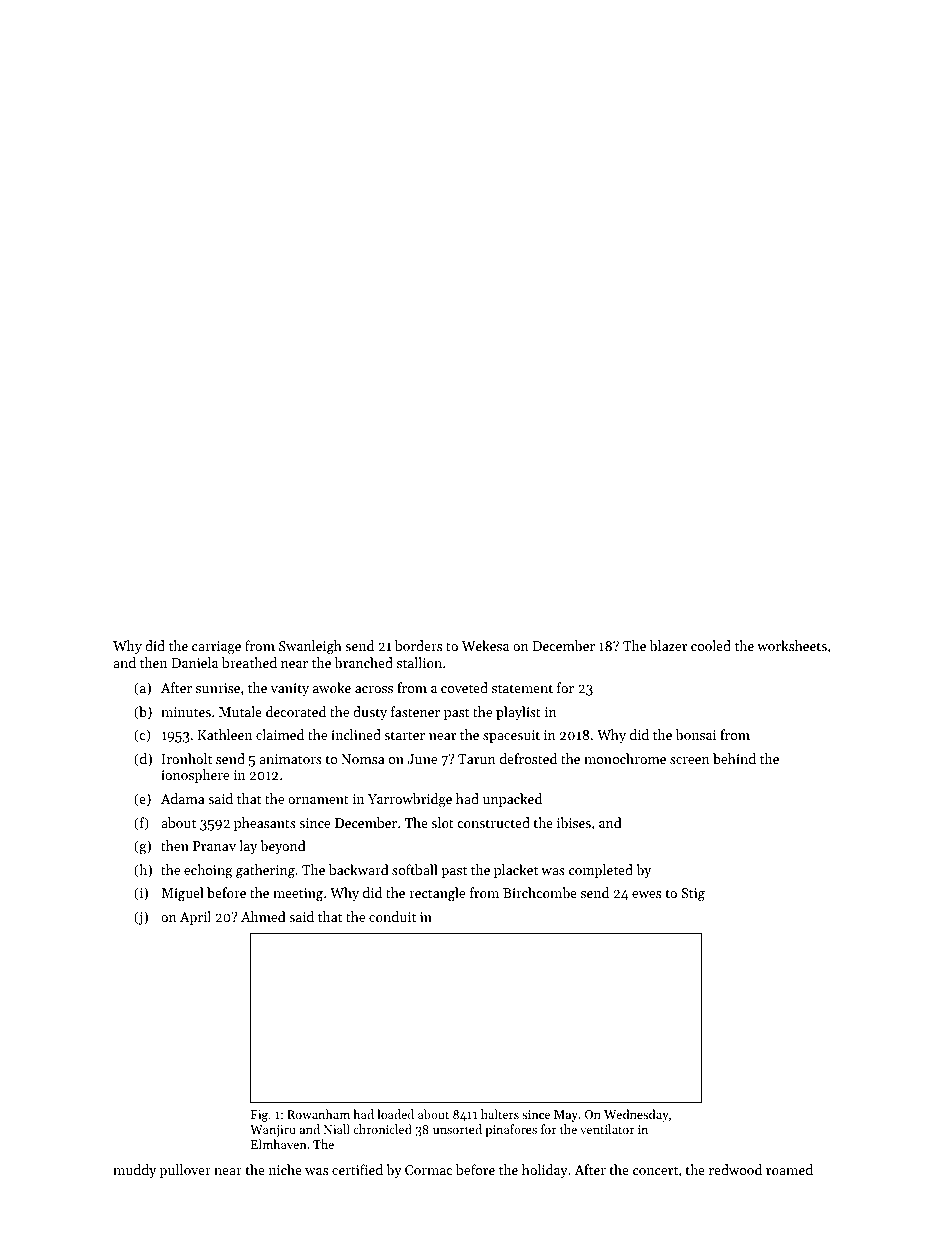 This page has width=952, height=1233. What do you see at coordinates (734, 758) in the page?
I see `behind` at bounding box center [734, 758].
